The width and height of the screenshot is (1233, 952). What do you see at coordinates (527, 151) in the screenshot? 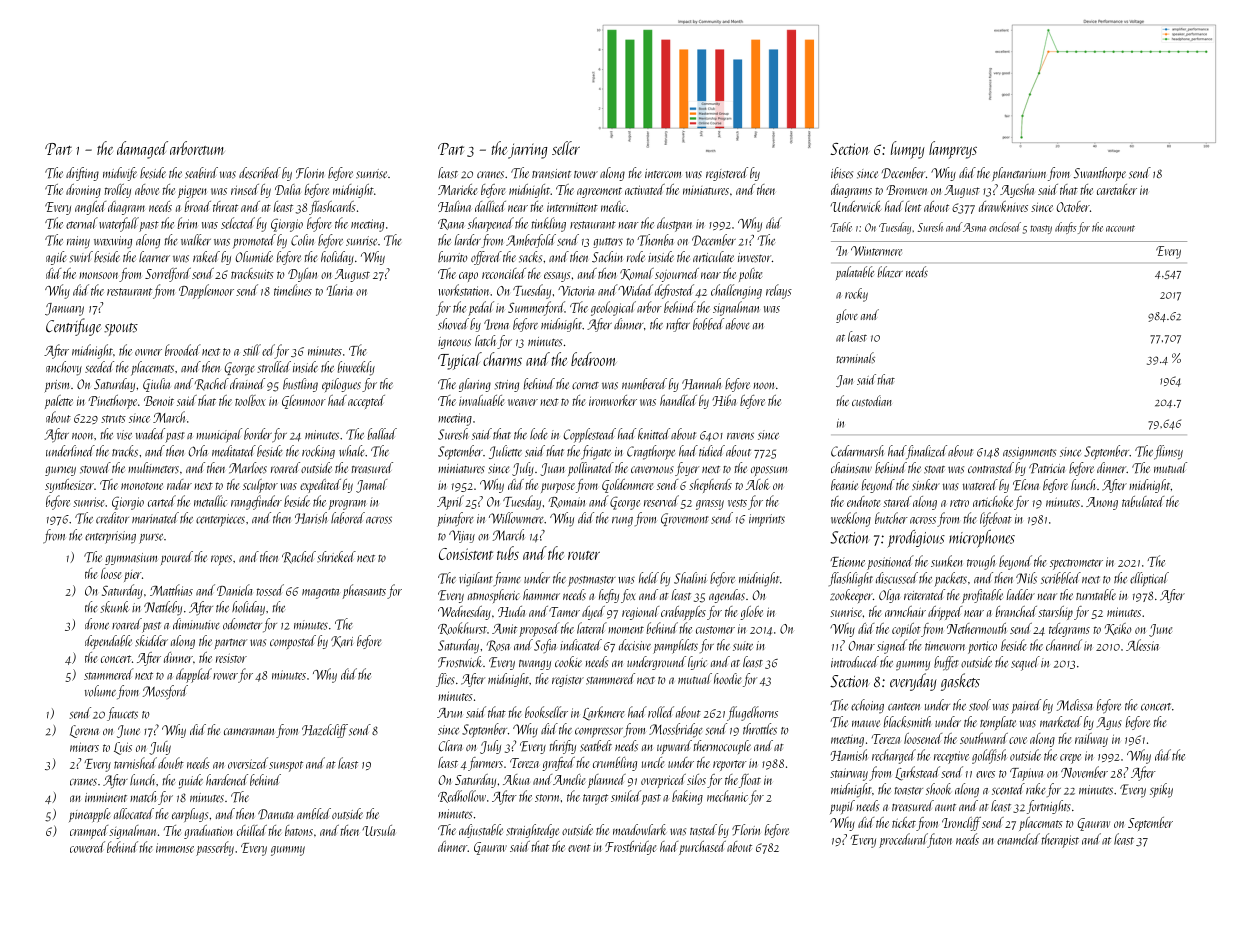
I see `jarring` at bounding box center [527, 151].
